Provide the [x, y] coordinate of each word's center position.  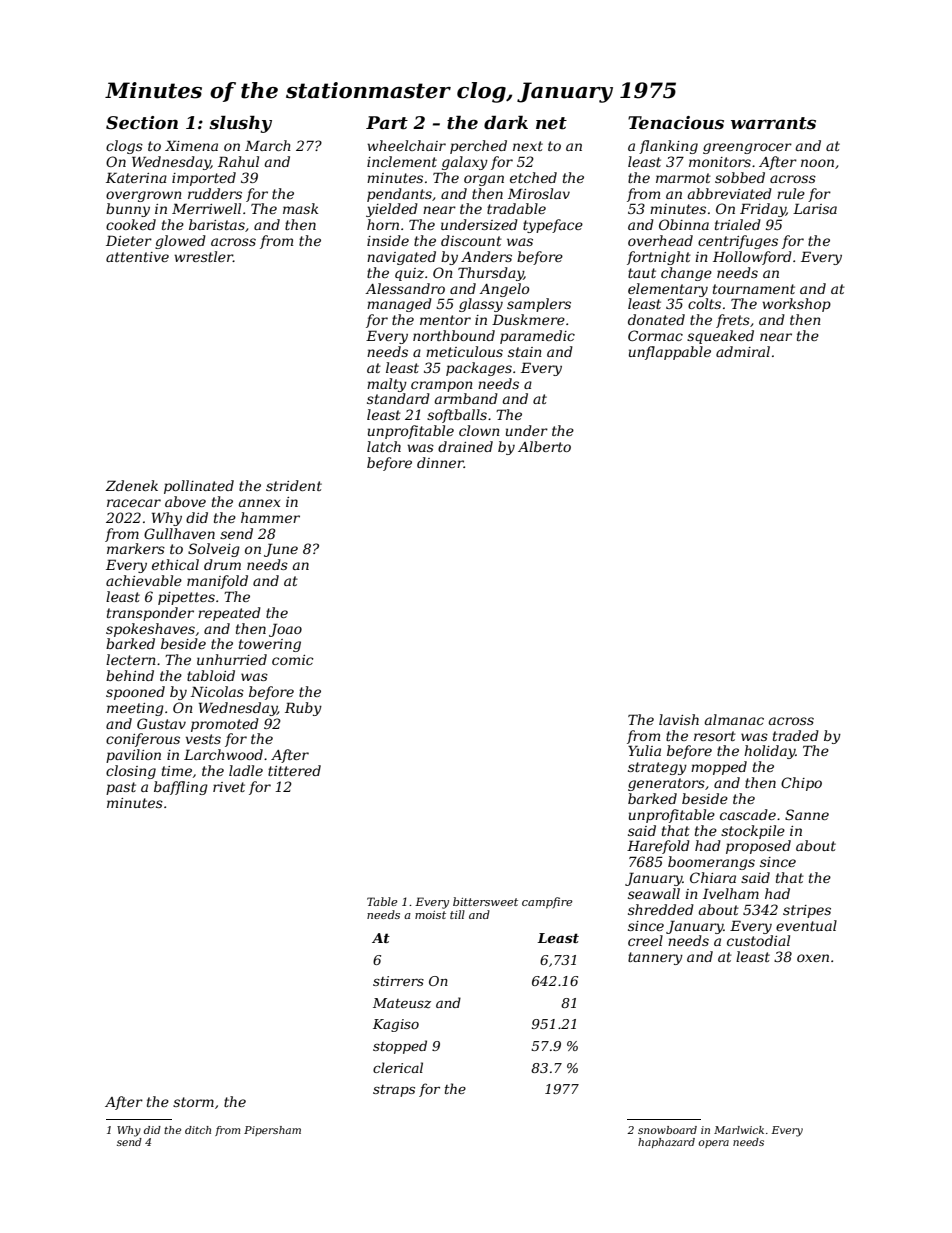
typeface [553, 226]
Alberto [544, 446]
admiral [743, 351]
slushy [240, 124]
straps [394, 1091]
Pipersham [272, 1131]
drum [222, 564]
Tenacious [676, 123]
